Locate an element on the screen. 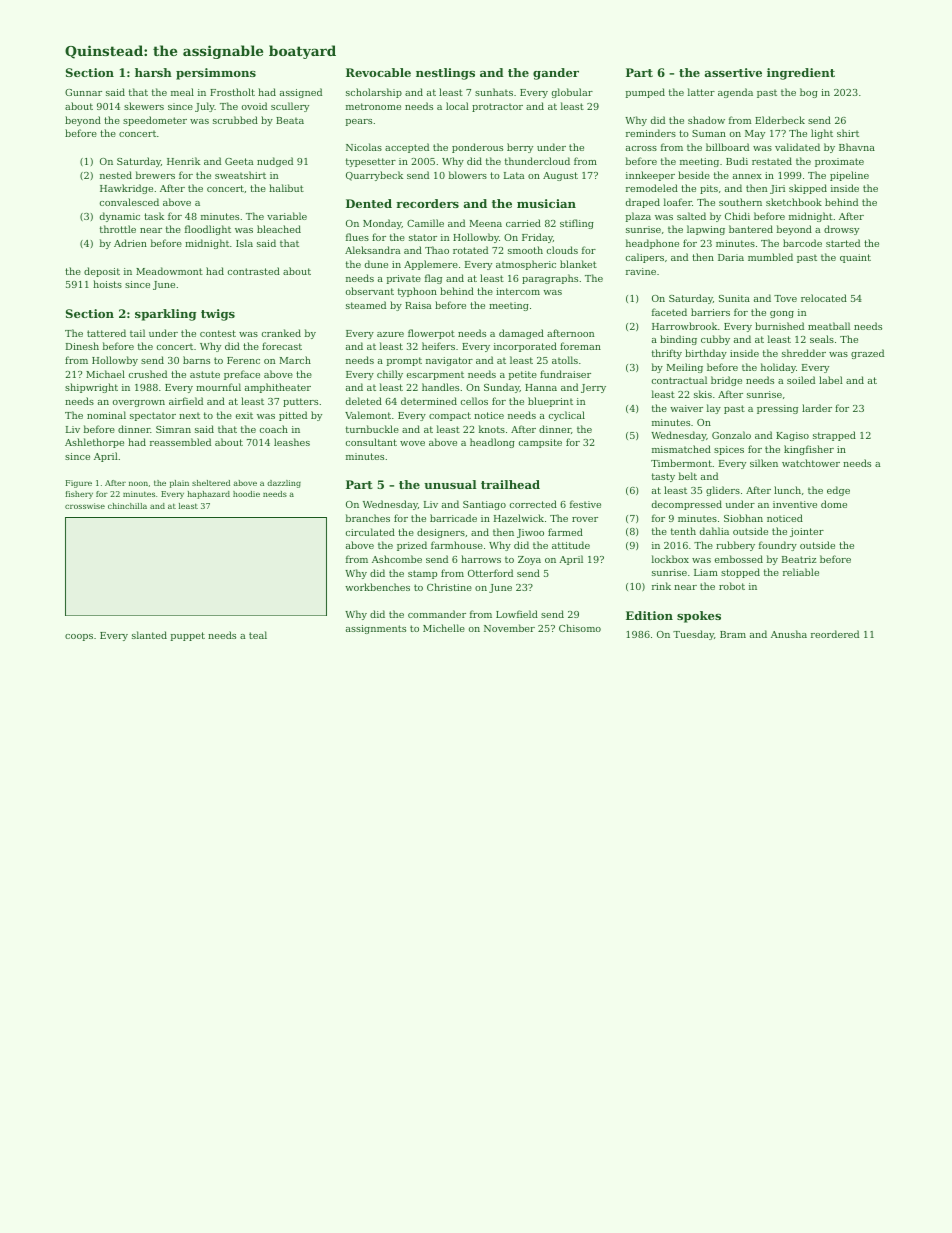  Valemont is located at coordinates (368, 415).
